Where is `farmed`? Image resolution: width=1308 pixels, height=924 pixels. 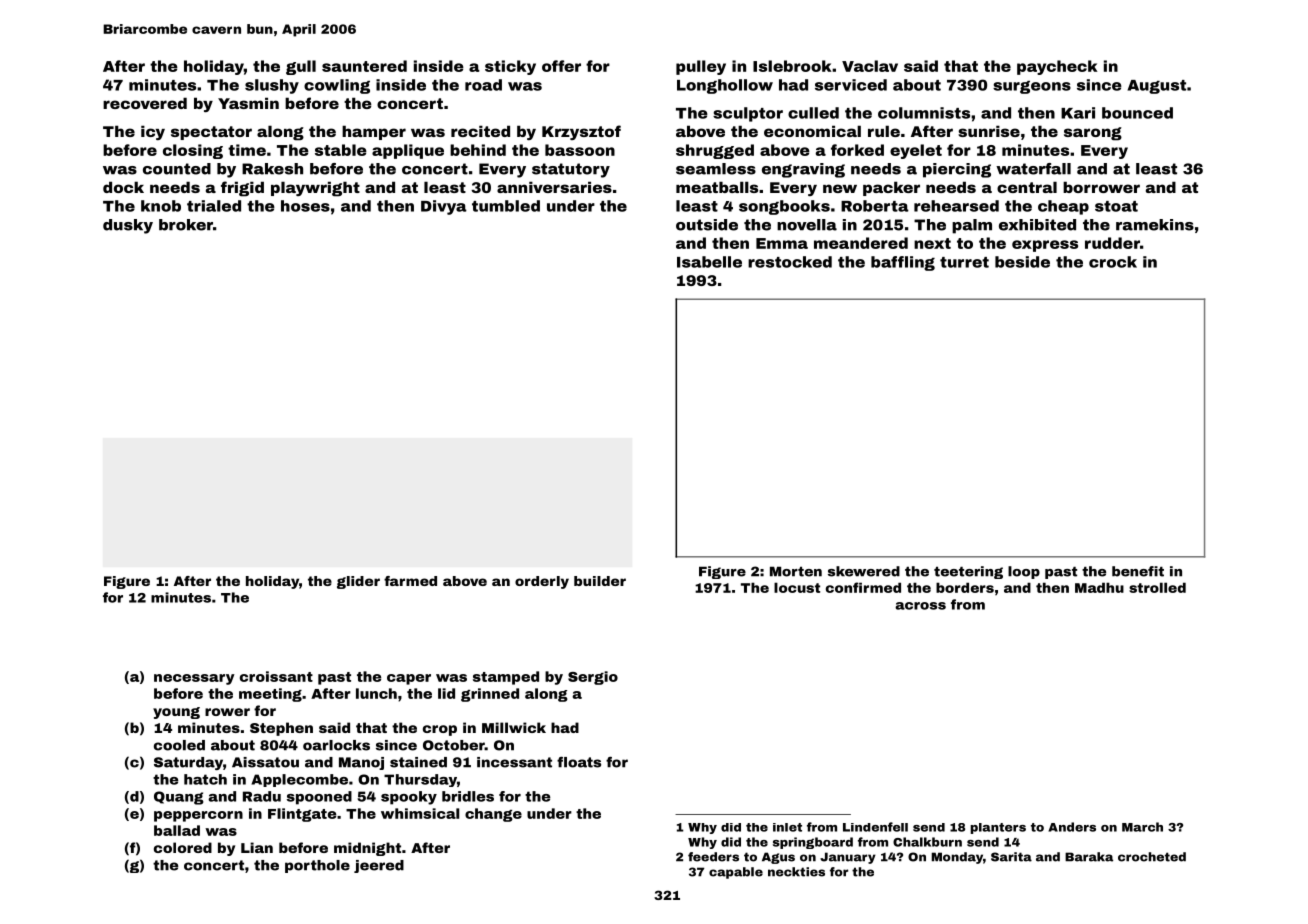 farmed is located at coordinates (410, 581).
